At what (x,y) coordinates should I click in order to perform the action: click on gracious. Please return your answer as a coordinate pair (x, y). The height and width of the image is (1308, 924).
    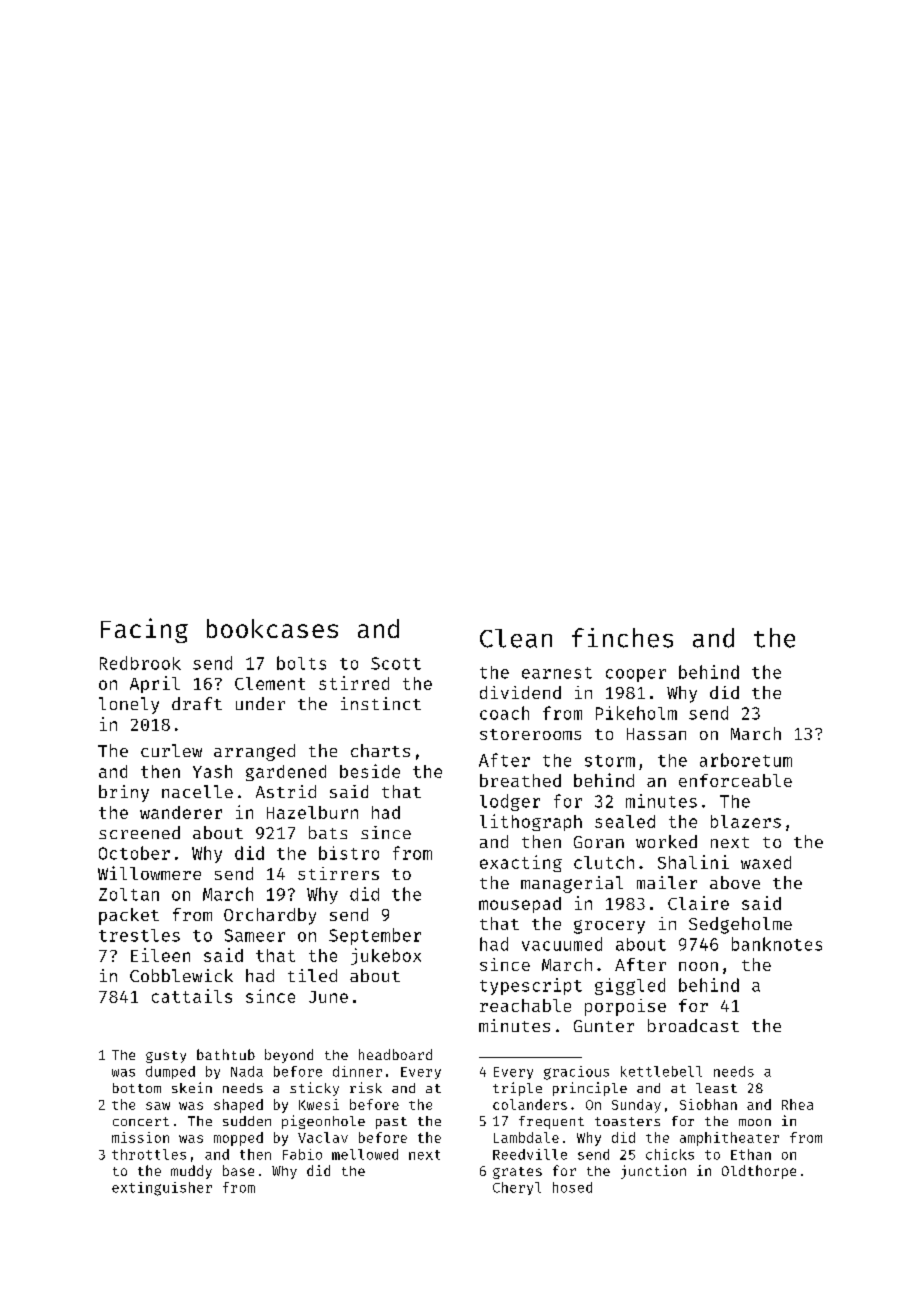
    Looking at the image, I should click on (576, 1073).
